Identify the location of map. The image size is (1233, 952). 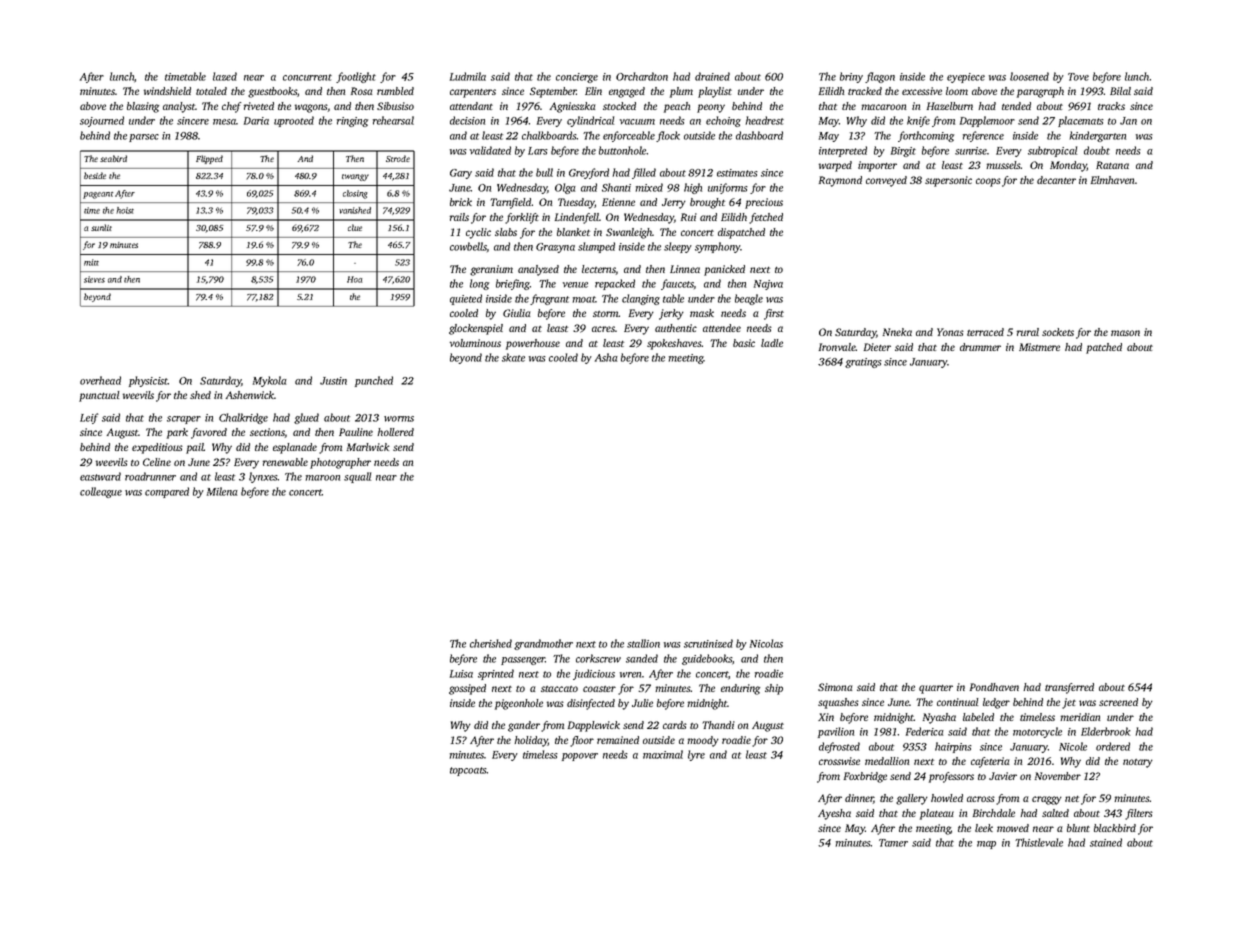
(986, 845).
